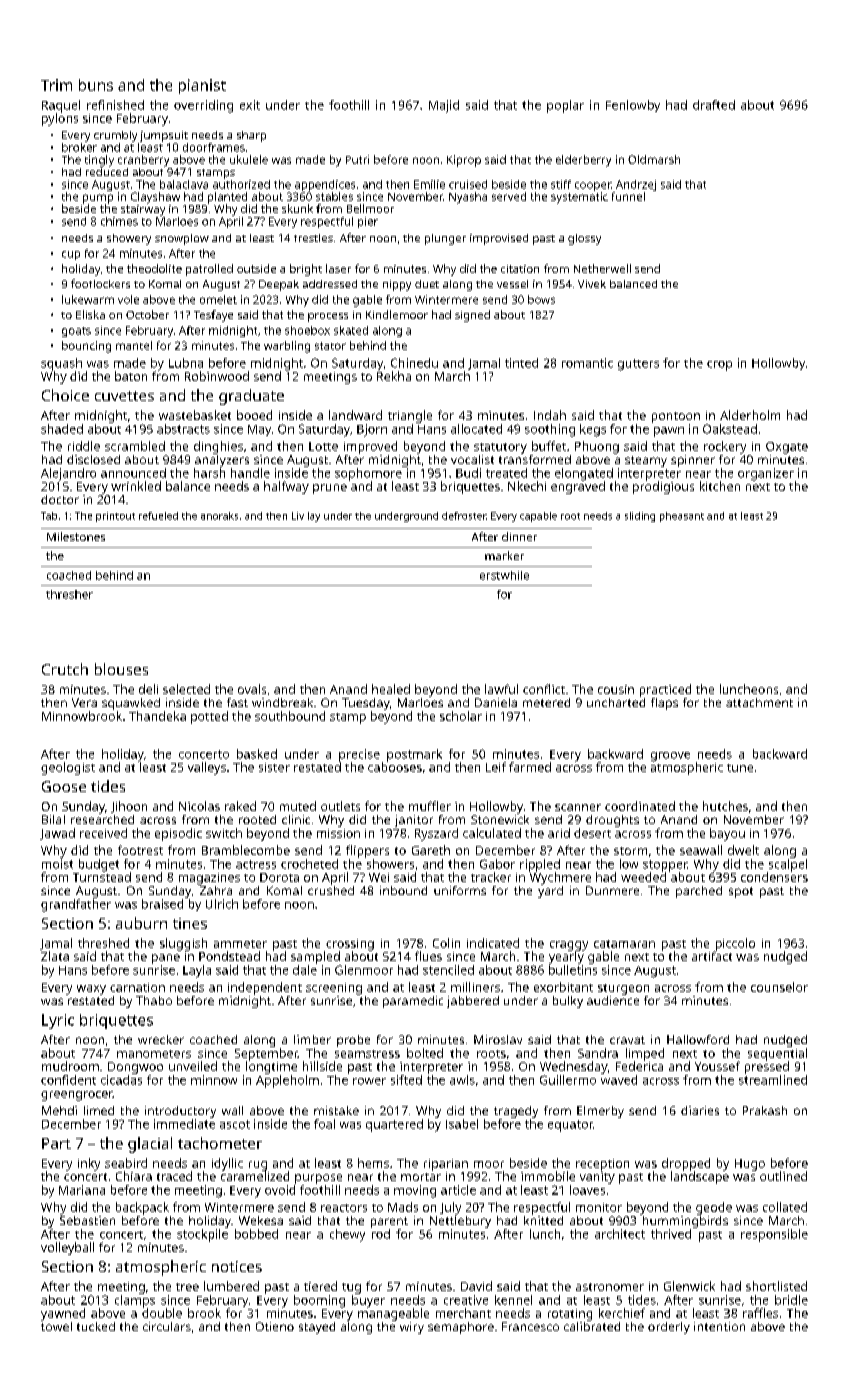 The image size is (849, 1400). I want to click on circulars, so click(167, 1326).
